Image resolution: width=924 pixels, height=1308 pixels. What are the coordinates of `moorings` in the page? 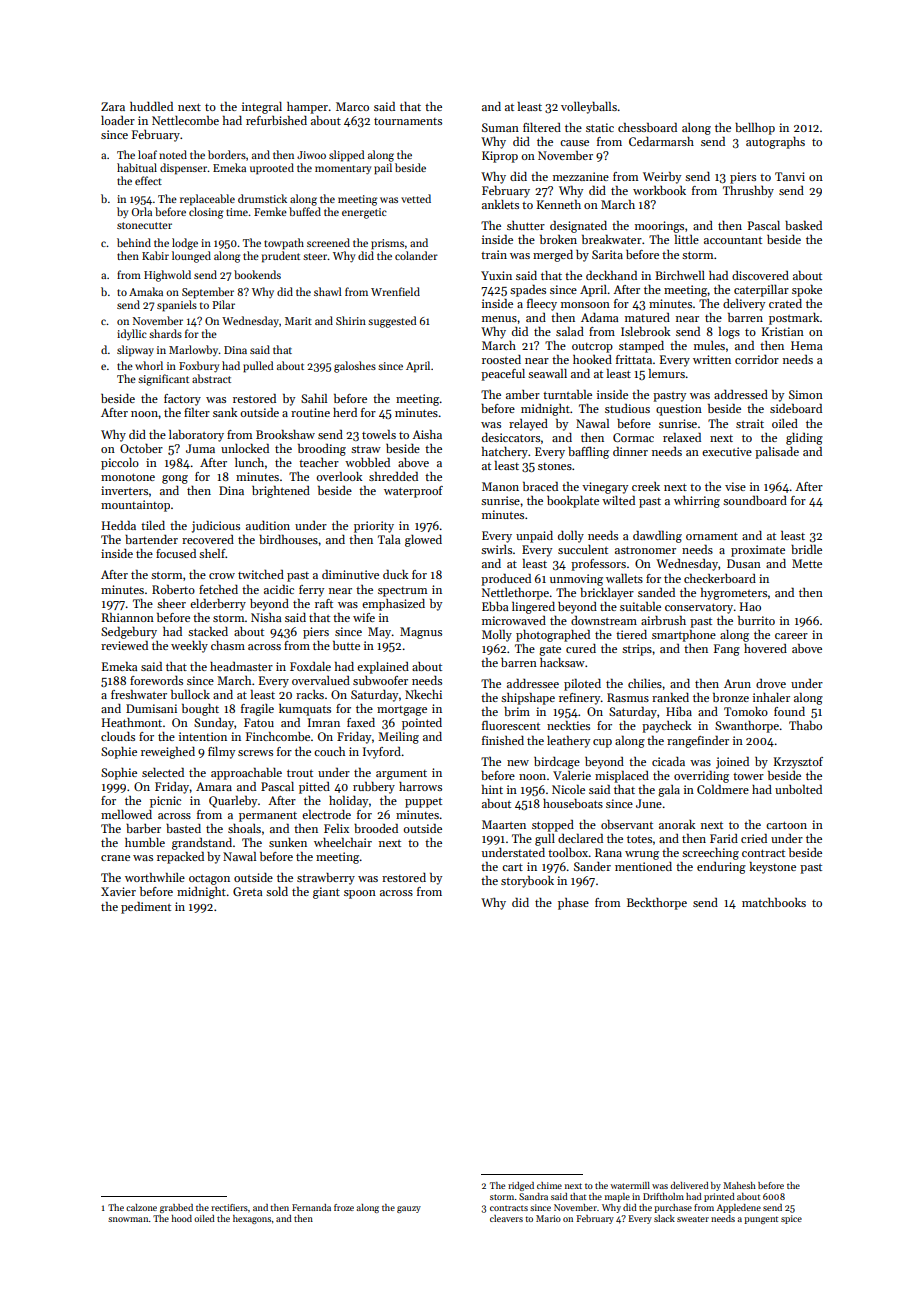 It's located at (659, 227).
